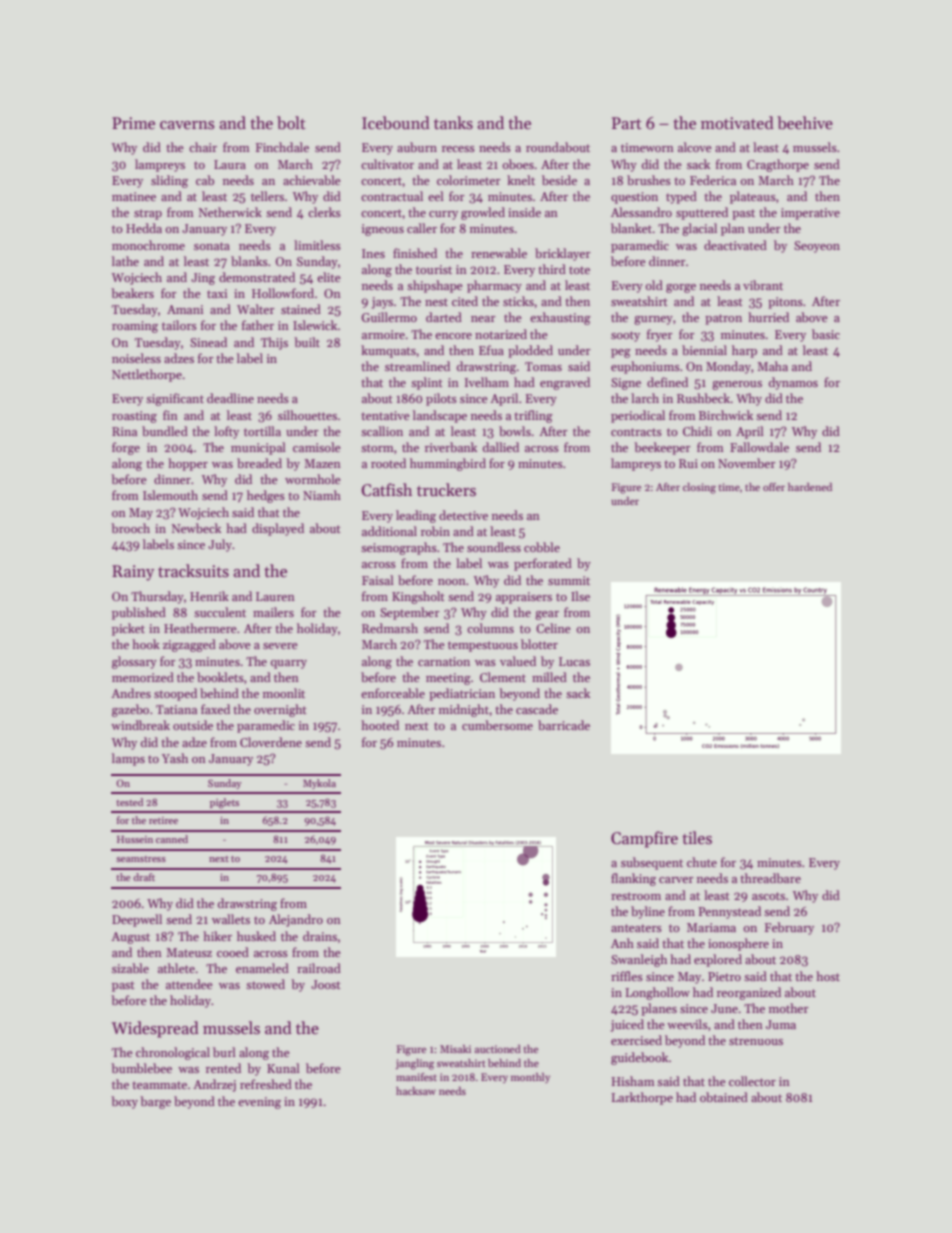 The image size is (952, 1233). I want to click on Maha, so click(772, 366).
